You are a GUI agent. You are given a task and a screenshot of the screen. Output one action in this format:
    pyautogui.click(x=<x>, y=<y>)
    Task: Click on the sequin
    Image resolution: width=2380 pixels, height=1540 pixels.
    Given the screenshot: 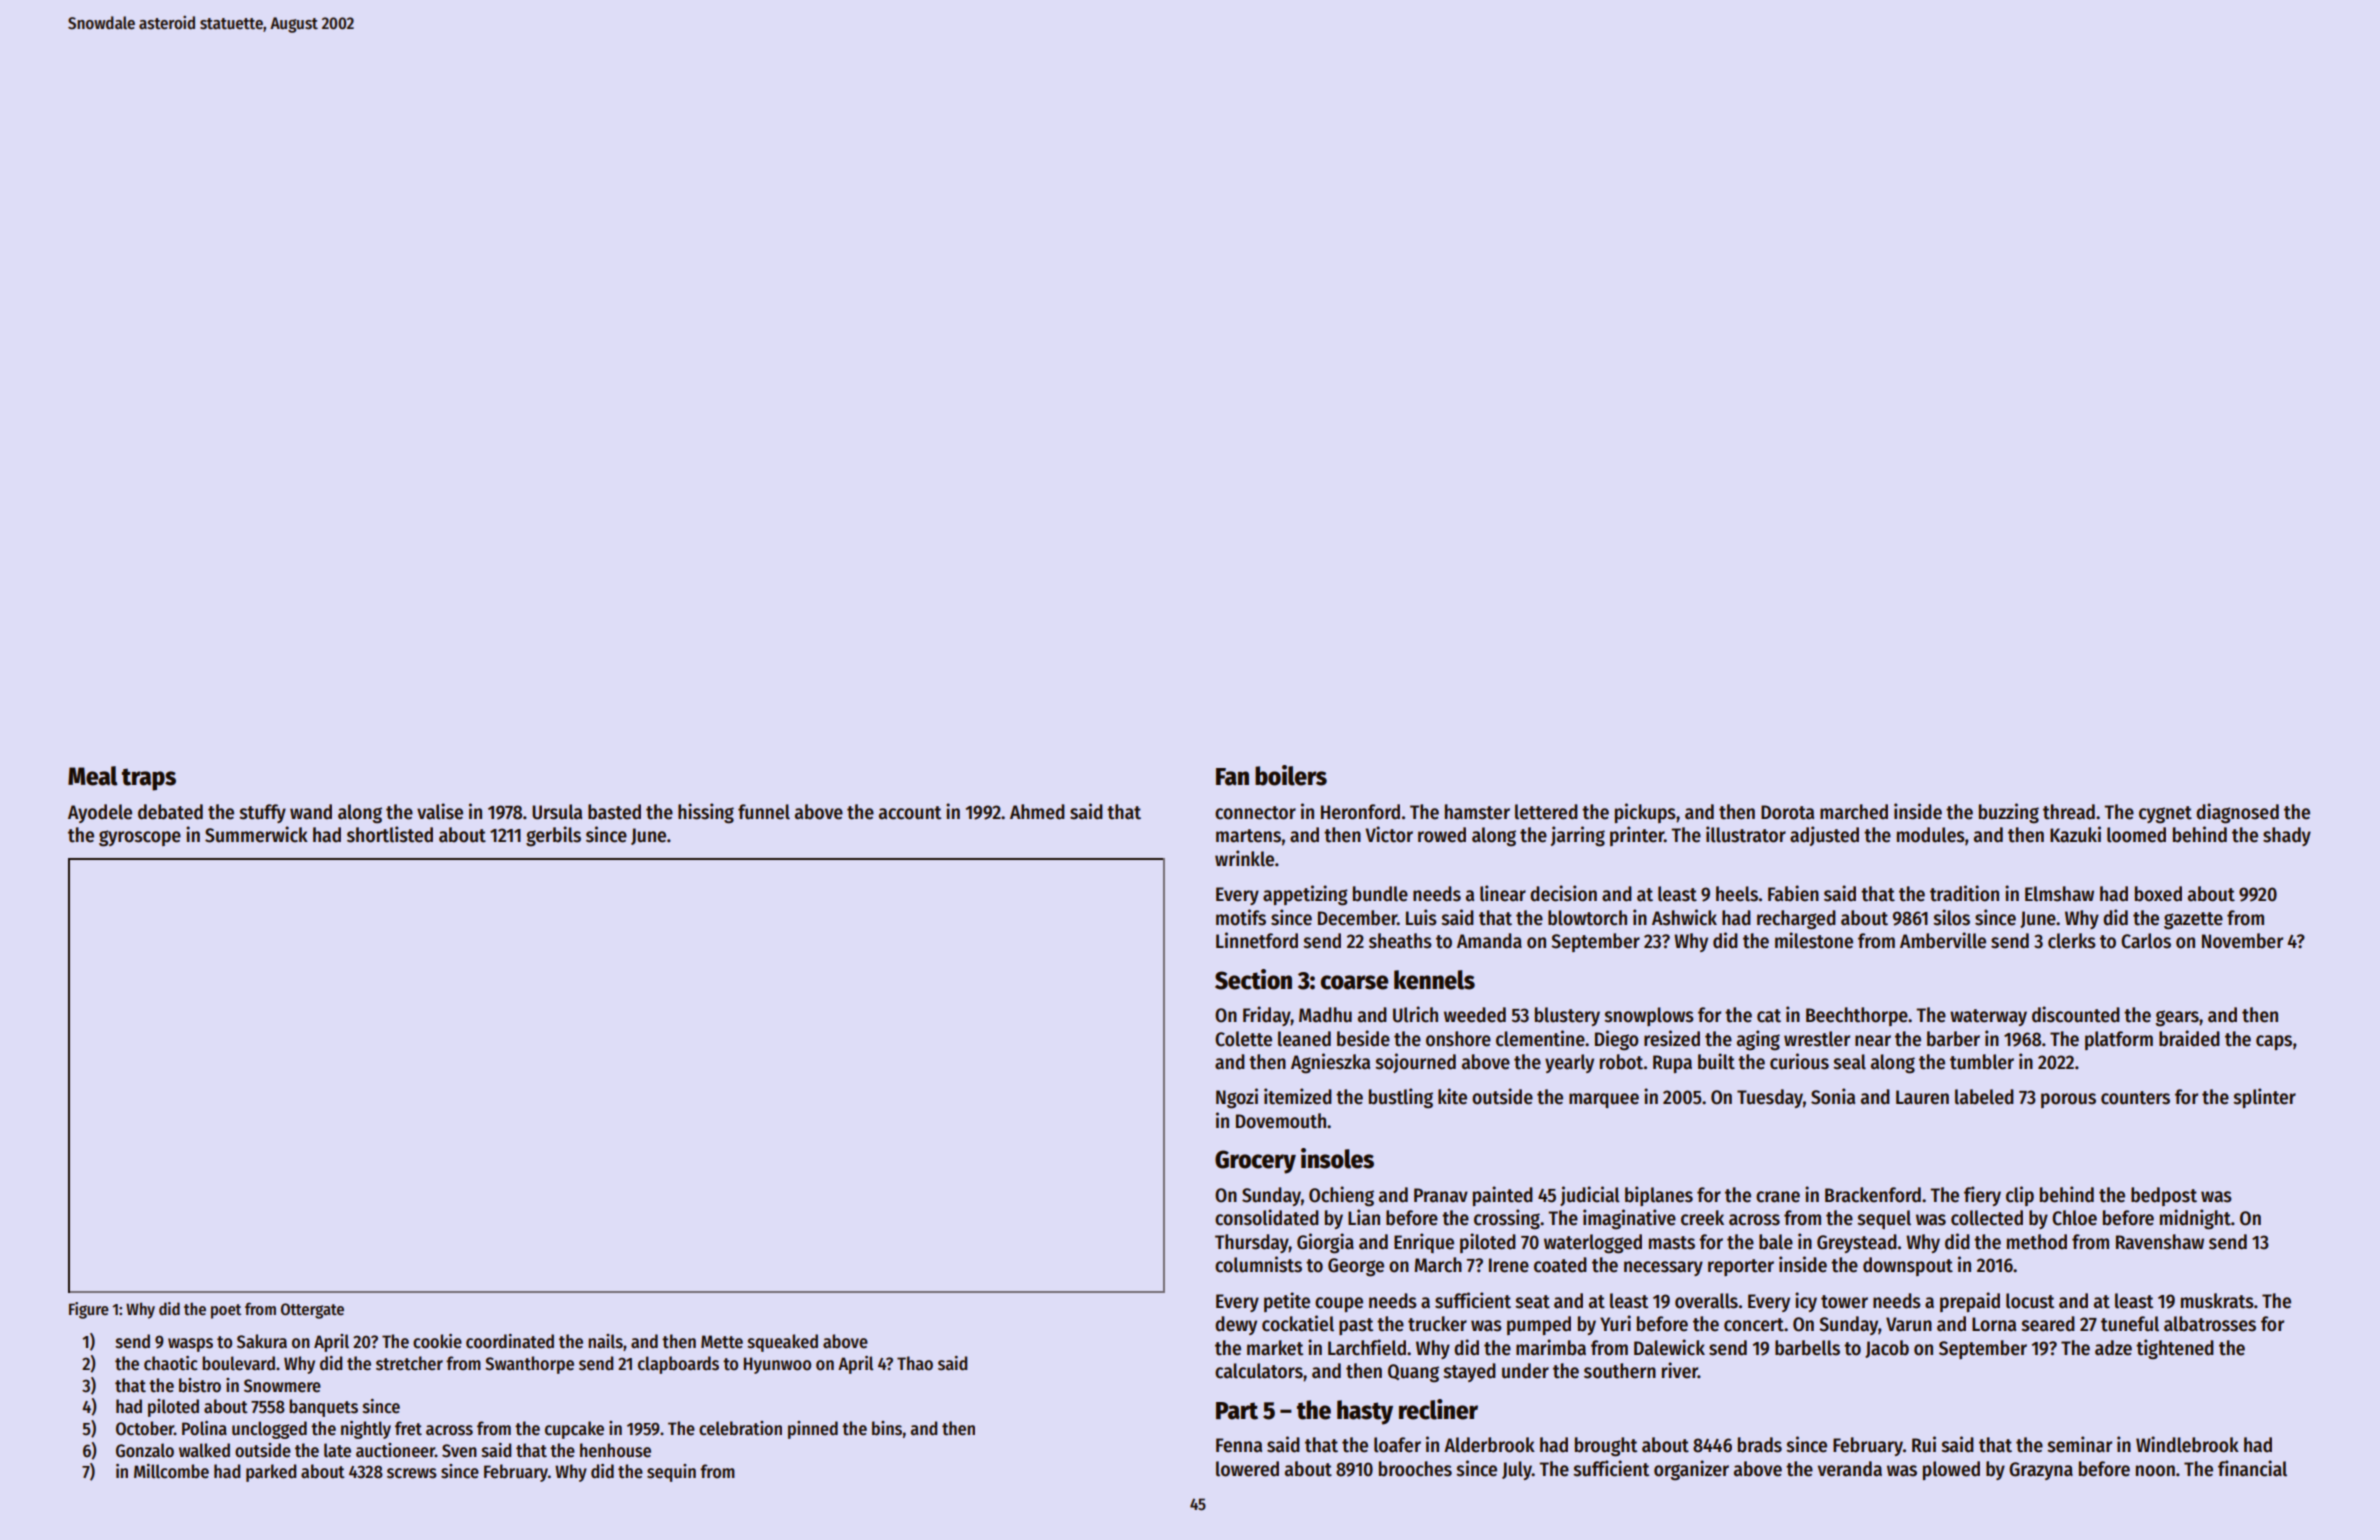 What is the action you would take?
    pyautogui.click(x=671, y=1473)
